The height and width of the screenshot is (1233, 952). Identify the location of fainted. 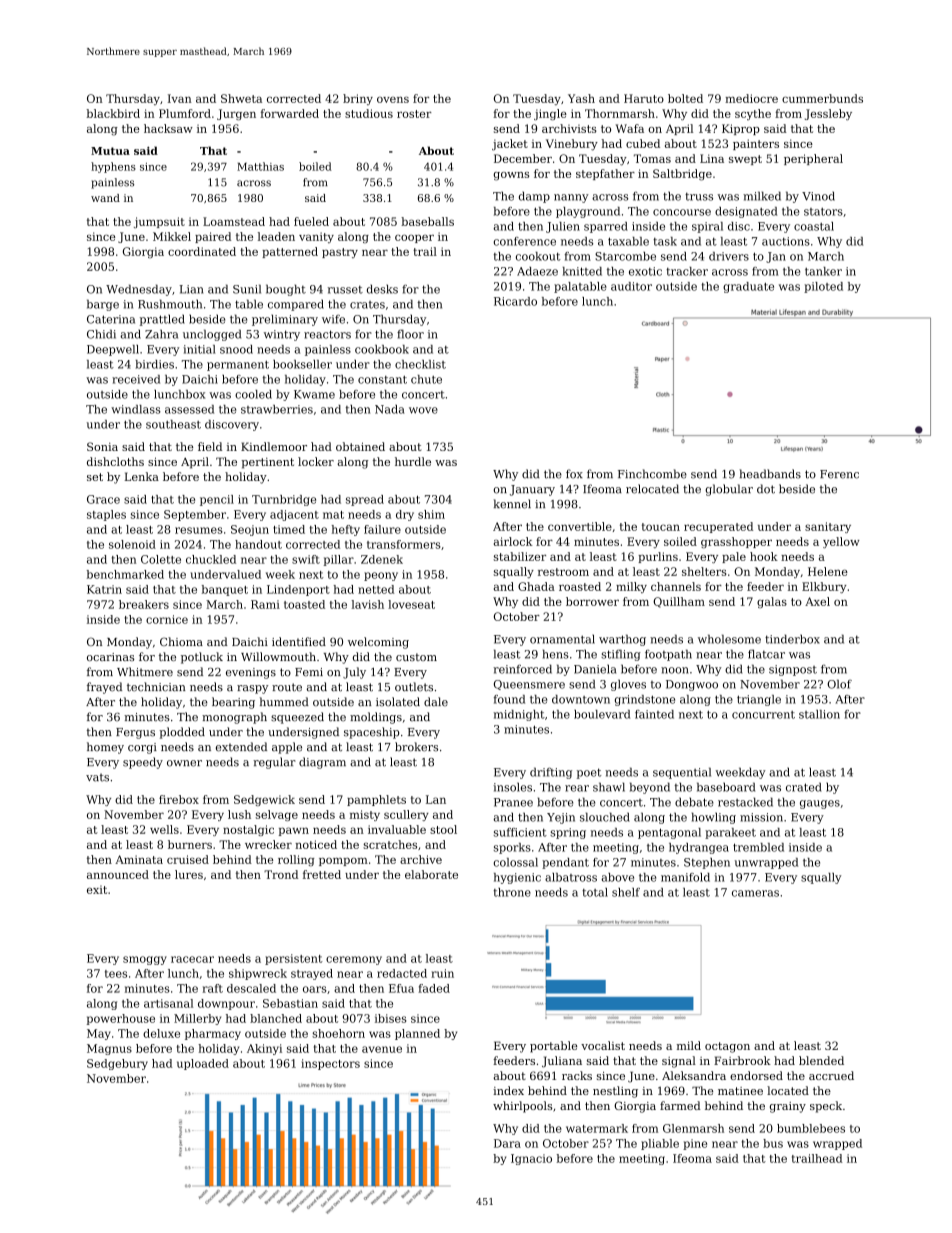
(654, 714).
